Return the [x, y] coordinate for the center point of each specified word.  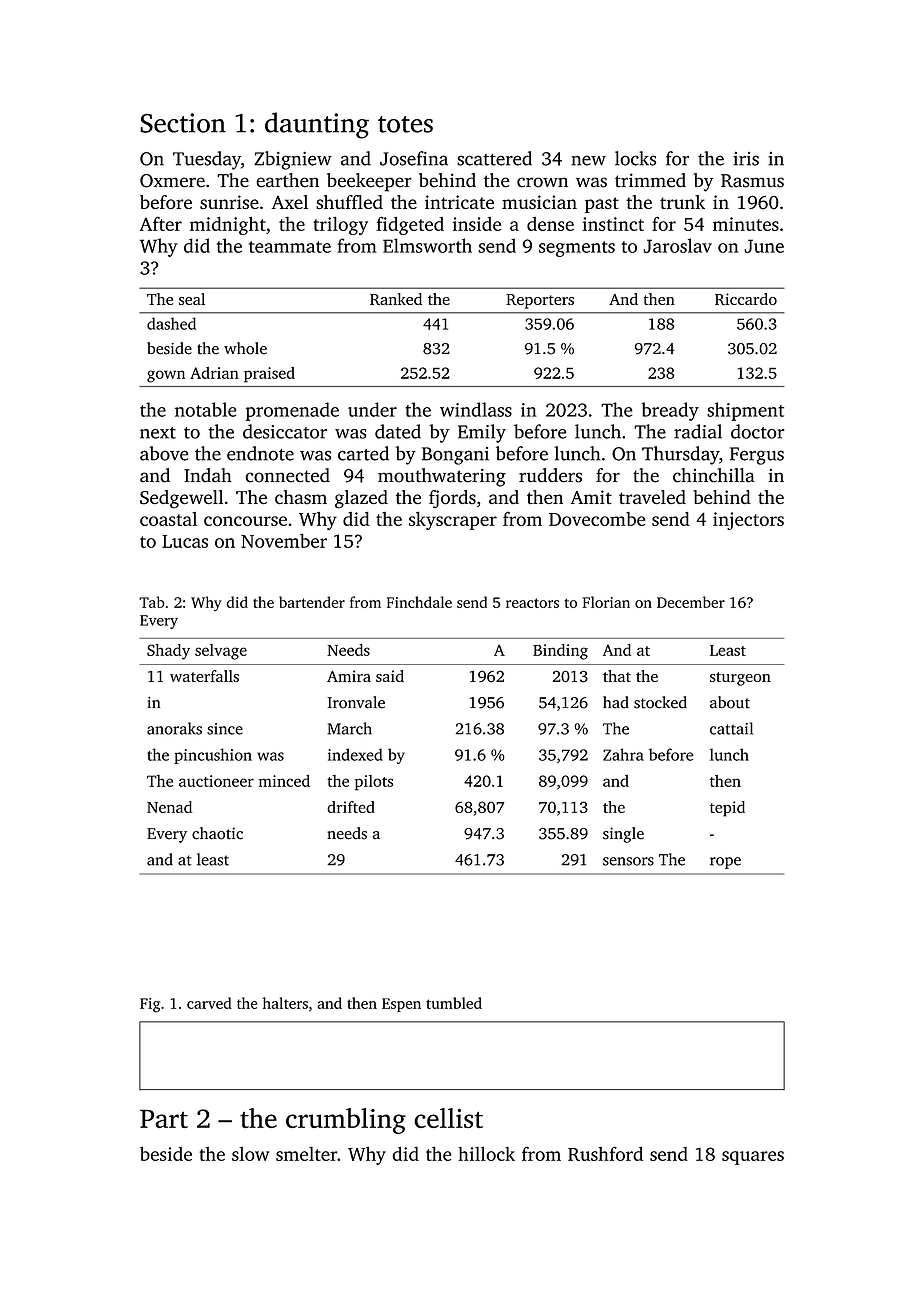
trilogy [340, 225]
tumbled [454, 1003]
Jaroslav [677, 245]
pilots [374, 783]
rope [725, 863]
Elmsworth [427, 245]
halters [285, 1003]
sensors [628, 861]
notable [206, 409]
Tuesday [207, 160]
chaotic [217, 833]
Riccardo [746, 299]
